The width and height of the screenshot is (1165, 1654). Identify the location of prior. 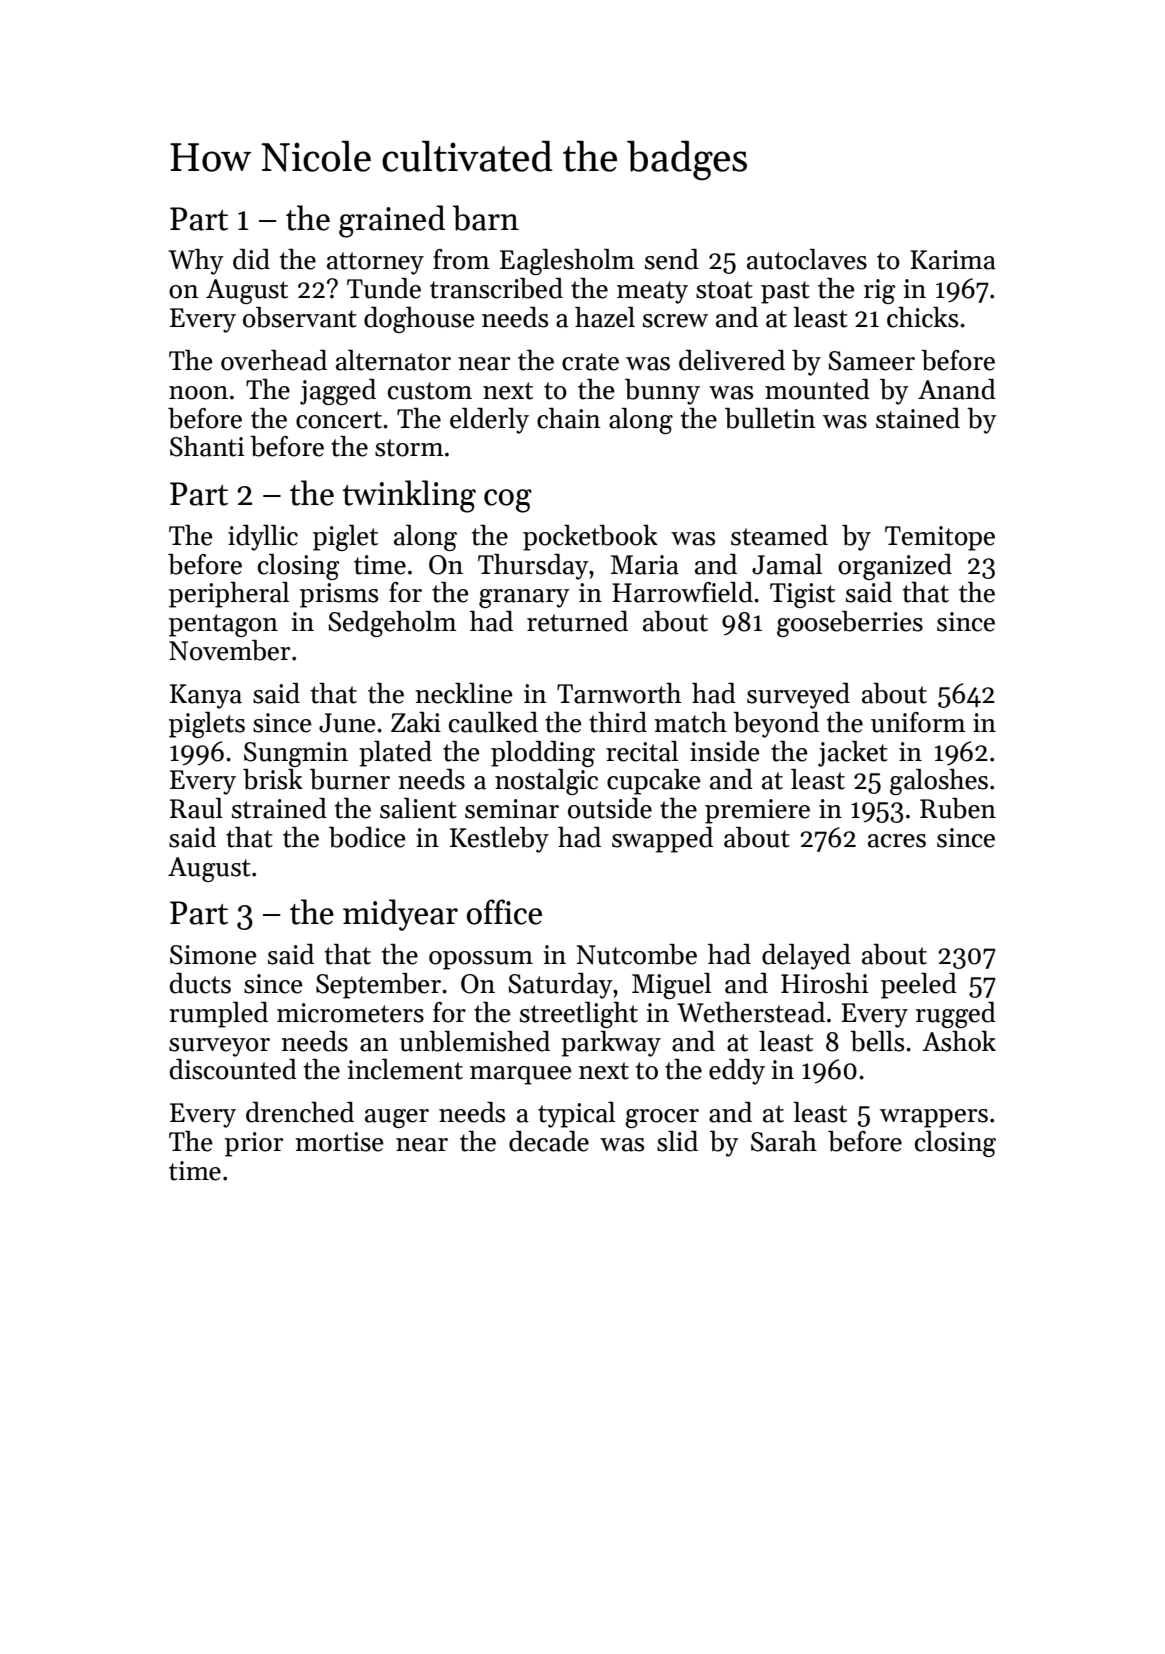
(254, 1144).
